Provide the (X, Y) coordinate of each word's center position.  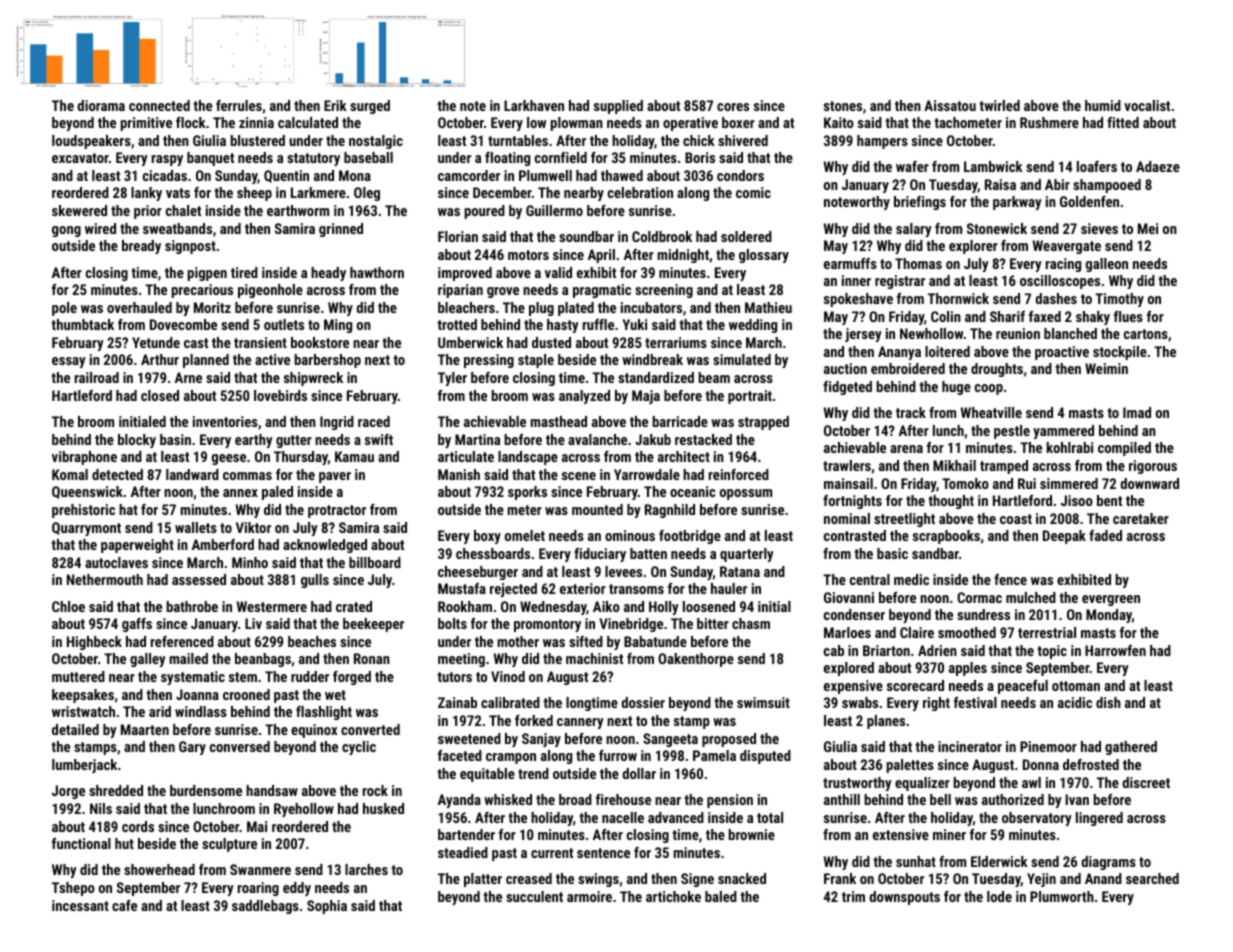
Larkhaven (534, 105)
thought (951, 502)
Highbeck (94, 643)
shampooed (1107, 186)
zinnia (256, 122)
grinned (341, 230)
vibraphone (84, 458)
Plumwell (545, 175)
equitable (487, 775)
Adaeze (1158, 166)
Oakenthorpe (696, 660)
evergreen (1111, 600)
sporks (527, 493)
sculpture (229, 845)
